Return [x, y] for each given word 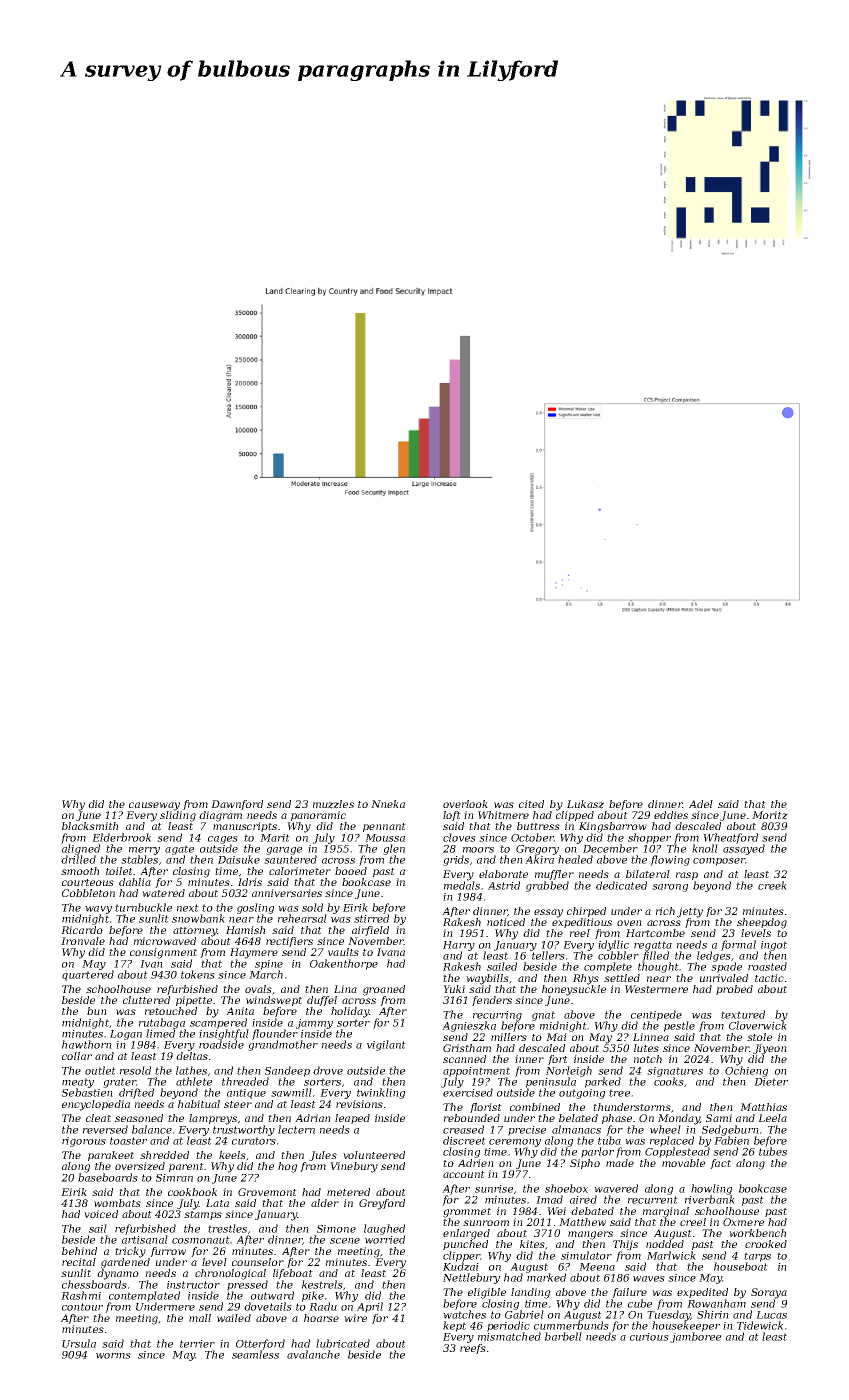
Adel [701, 804]
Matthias [763, 1107]
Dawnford [237, 805]
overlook [465, 804]
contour [82, 1307]
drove [328, 1070]
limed [160, 1033]
